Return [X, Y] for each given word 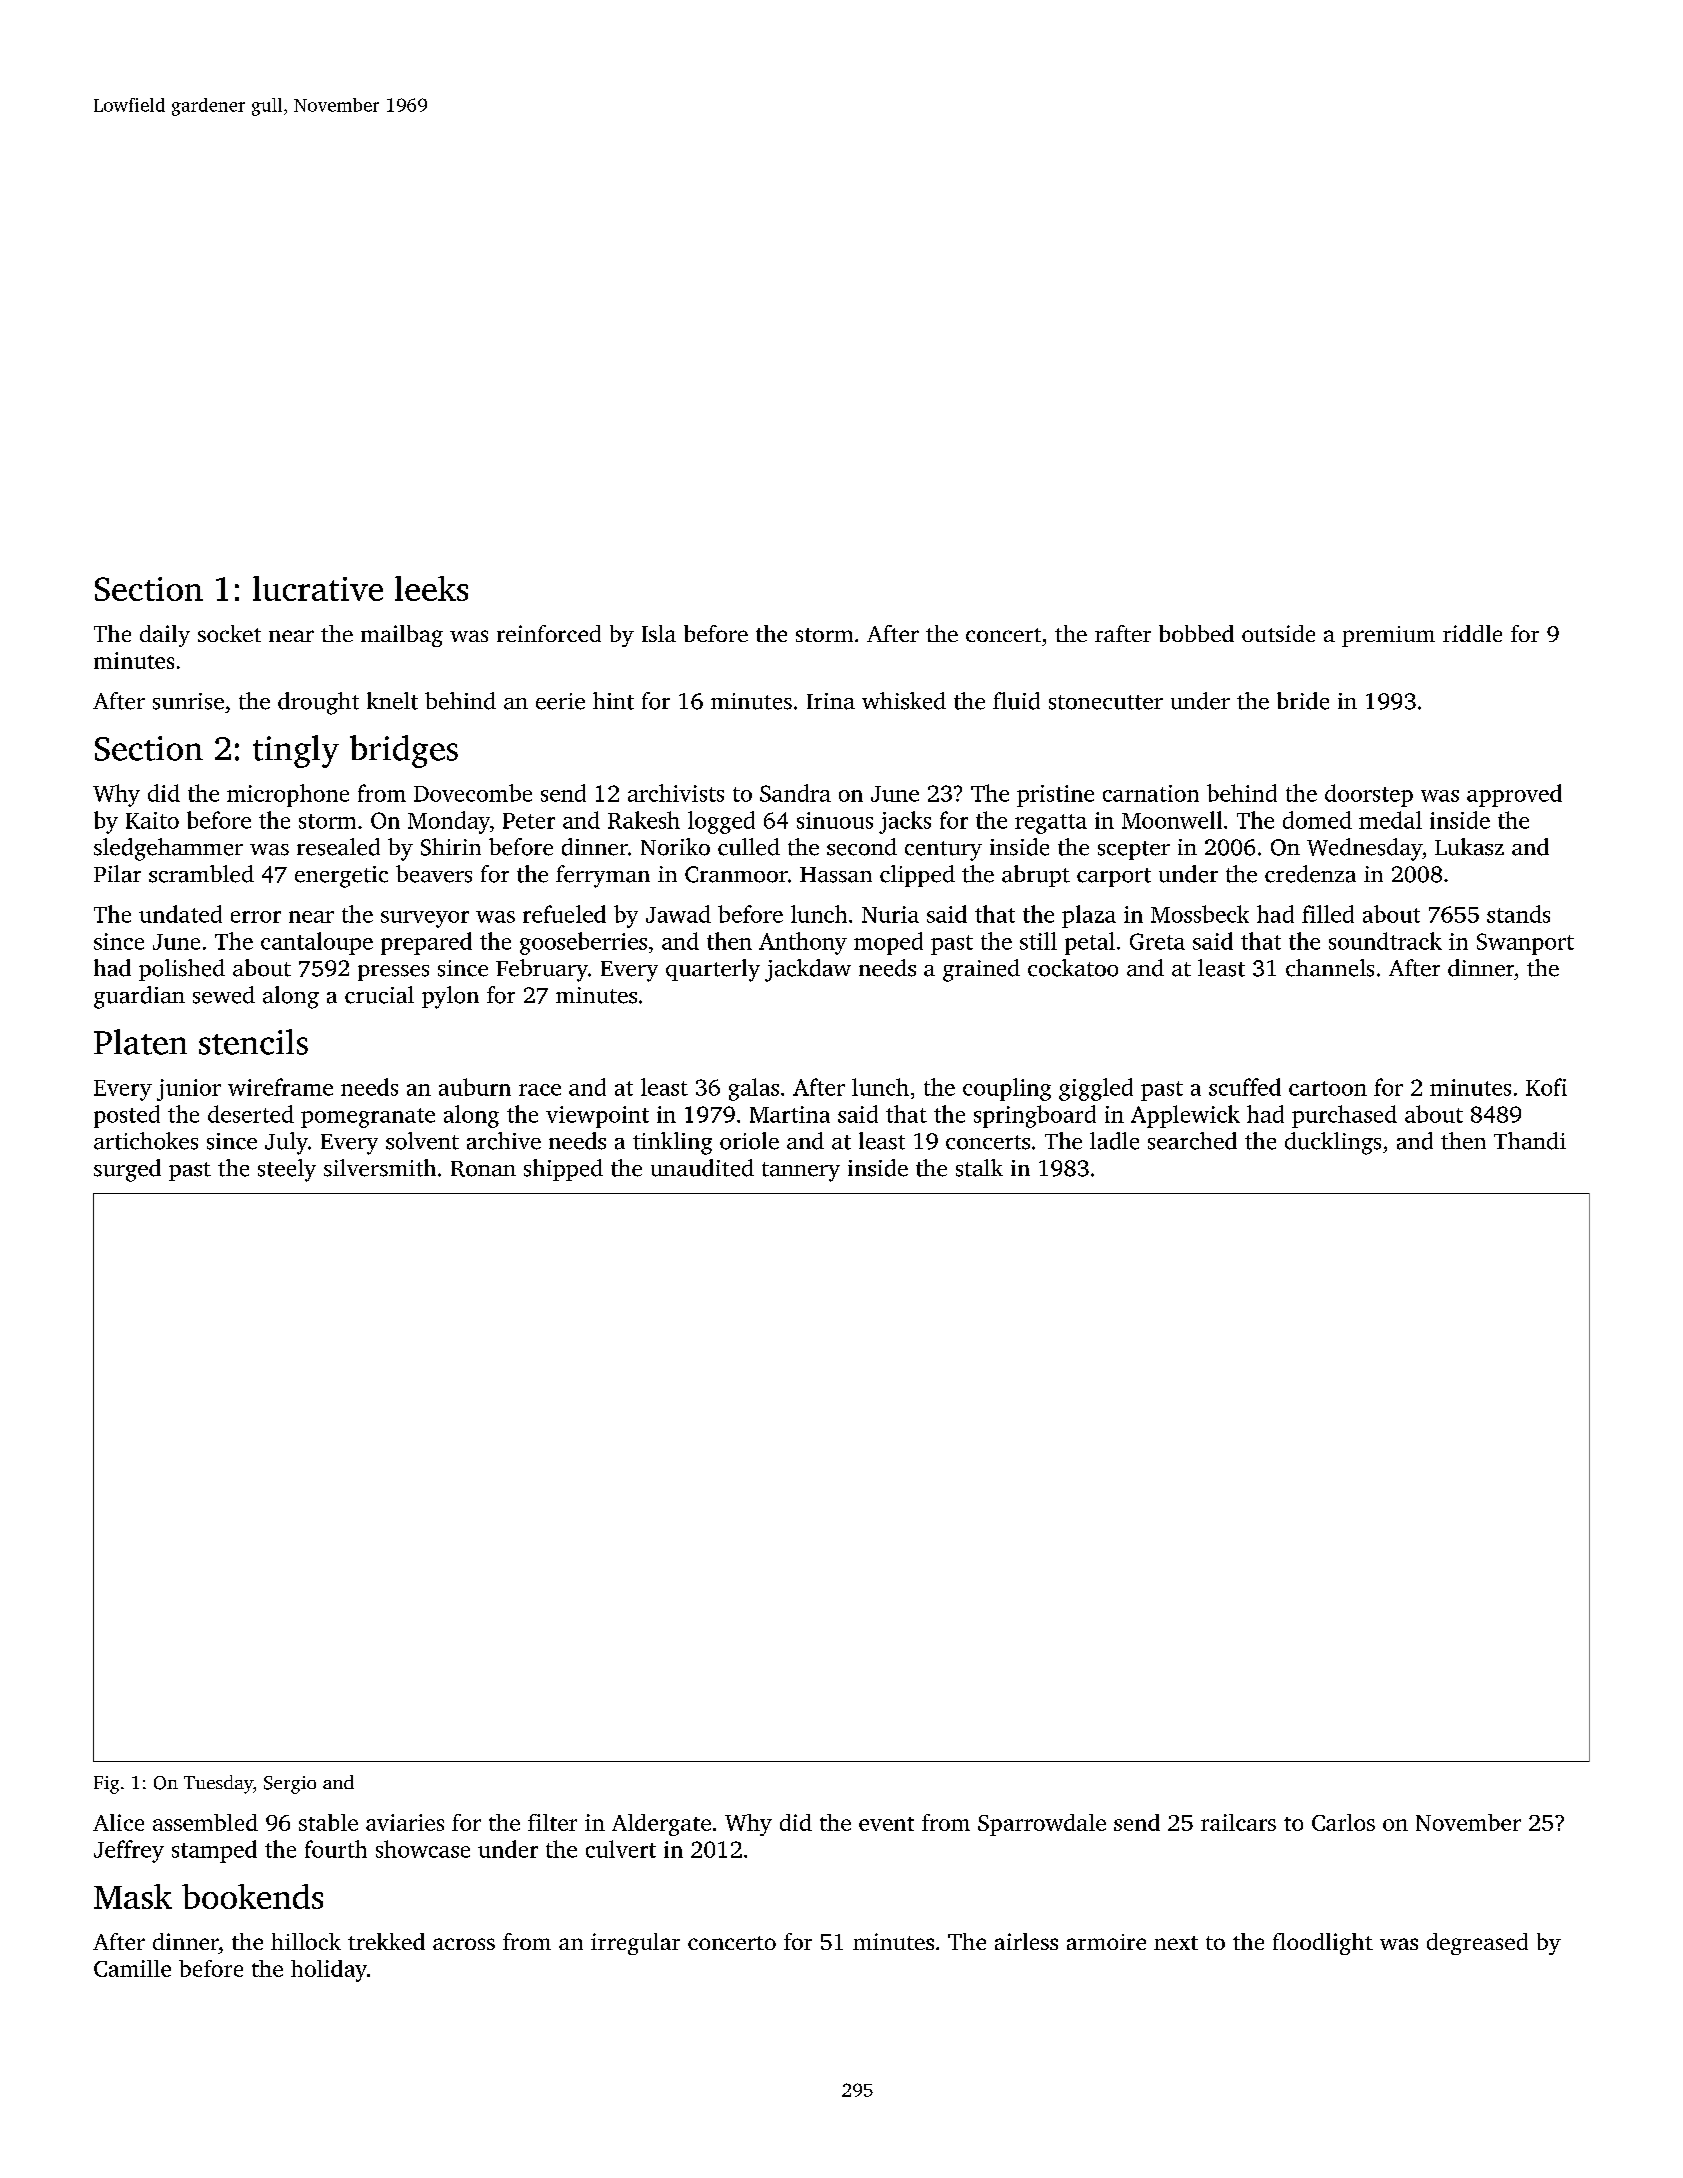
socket [229, 633]
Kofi [1546, 1087]
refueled [564, 914]
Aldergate [661, 1825]
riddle [1472, 633]
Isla [659, 633]
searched [1192, 1141]
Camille [132, 1968]
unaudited [702, 1168]
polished [182, 970]
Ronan [483, 1169]
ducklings [1333, 1143]
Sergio [290, 1785]
